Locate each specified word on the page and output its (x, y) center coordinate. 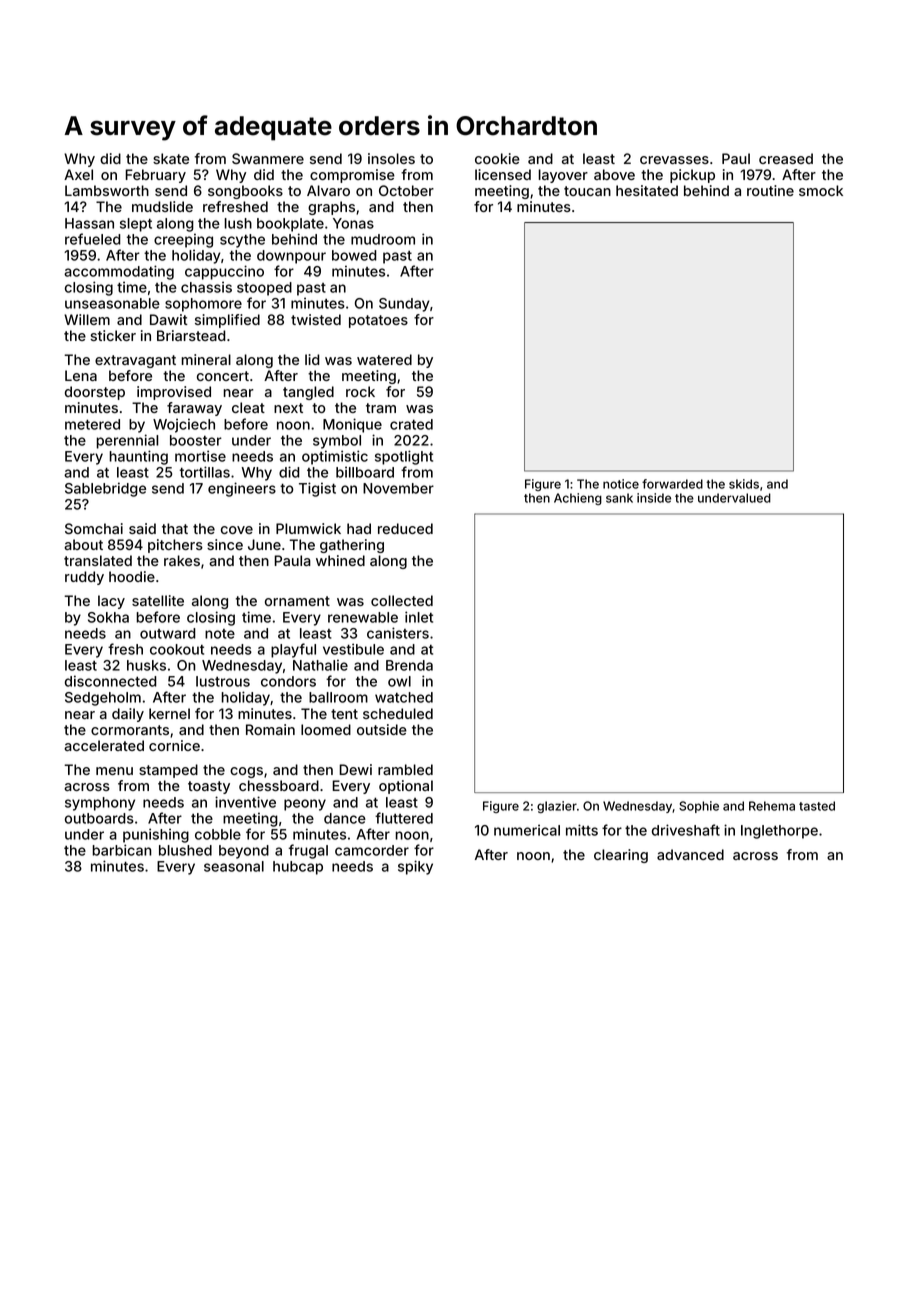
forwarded (672, 484)
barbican (122, 850)
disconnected (111, 681)
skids (744, 484)
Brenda (409, 665)
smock (821, 190)
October (406, 190)
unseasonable (112, 303)
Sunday (404, 305)
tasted (817, 806)
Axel (78, 174)
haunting (138, 457)
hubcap (298, 868)
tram (381, 408)
